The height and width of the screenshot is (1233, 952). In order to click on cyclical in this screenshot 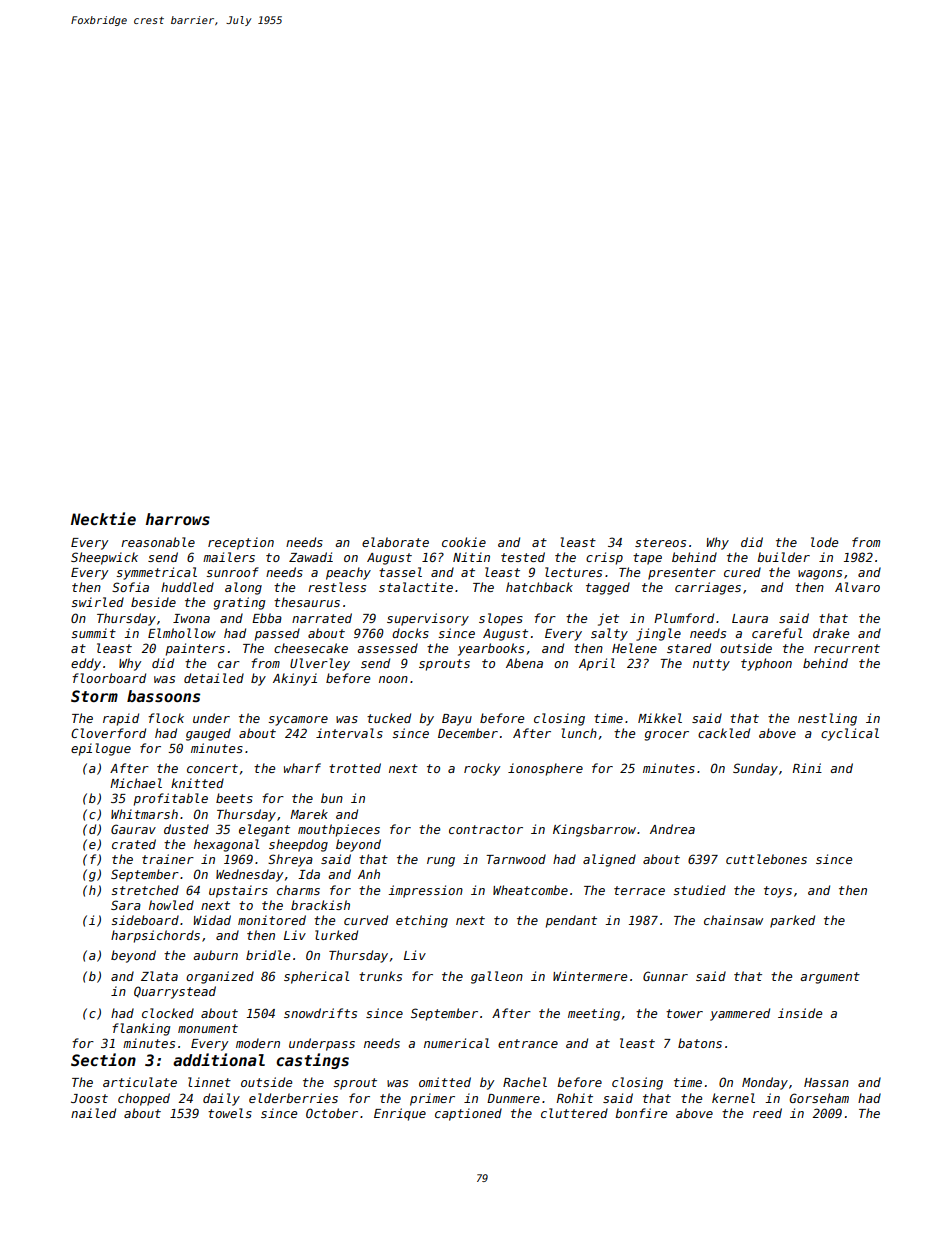, I will do `click(850, 734)`.
